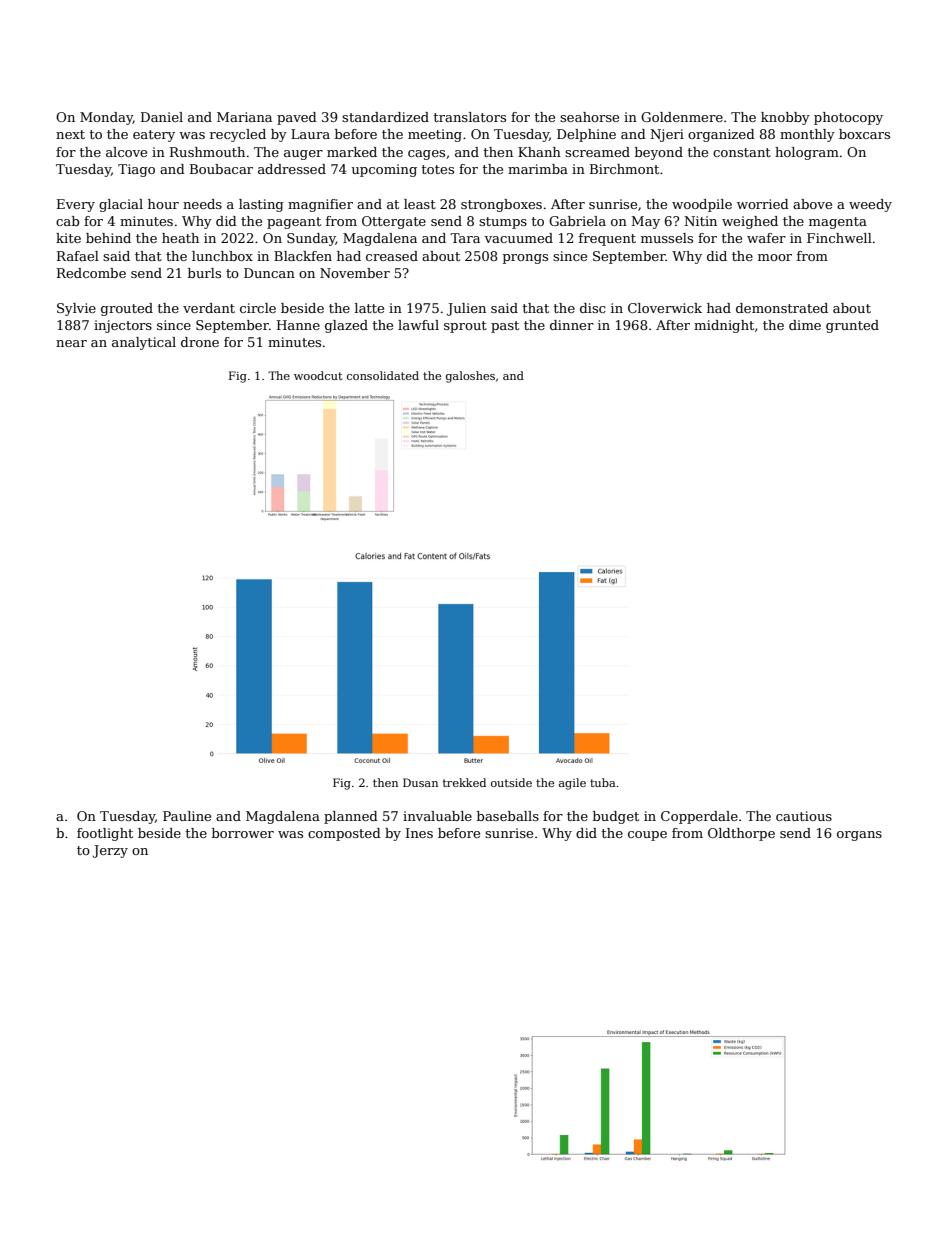  I want to click on hologram, so click(807, 153).
